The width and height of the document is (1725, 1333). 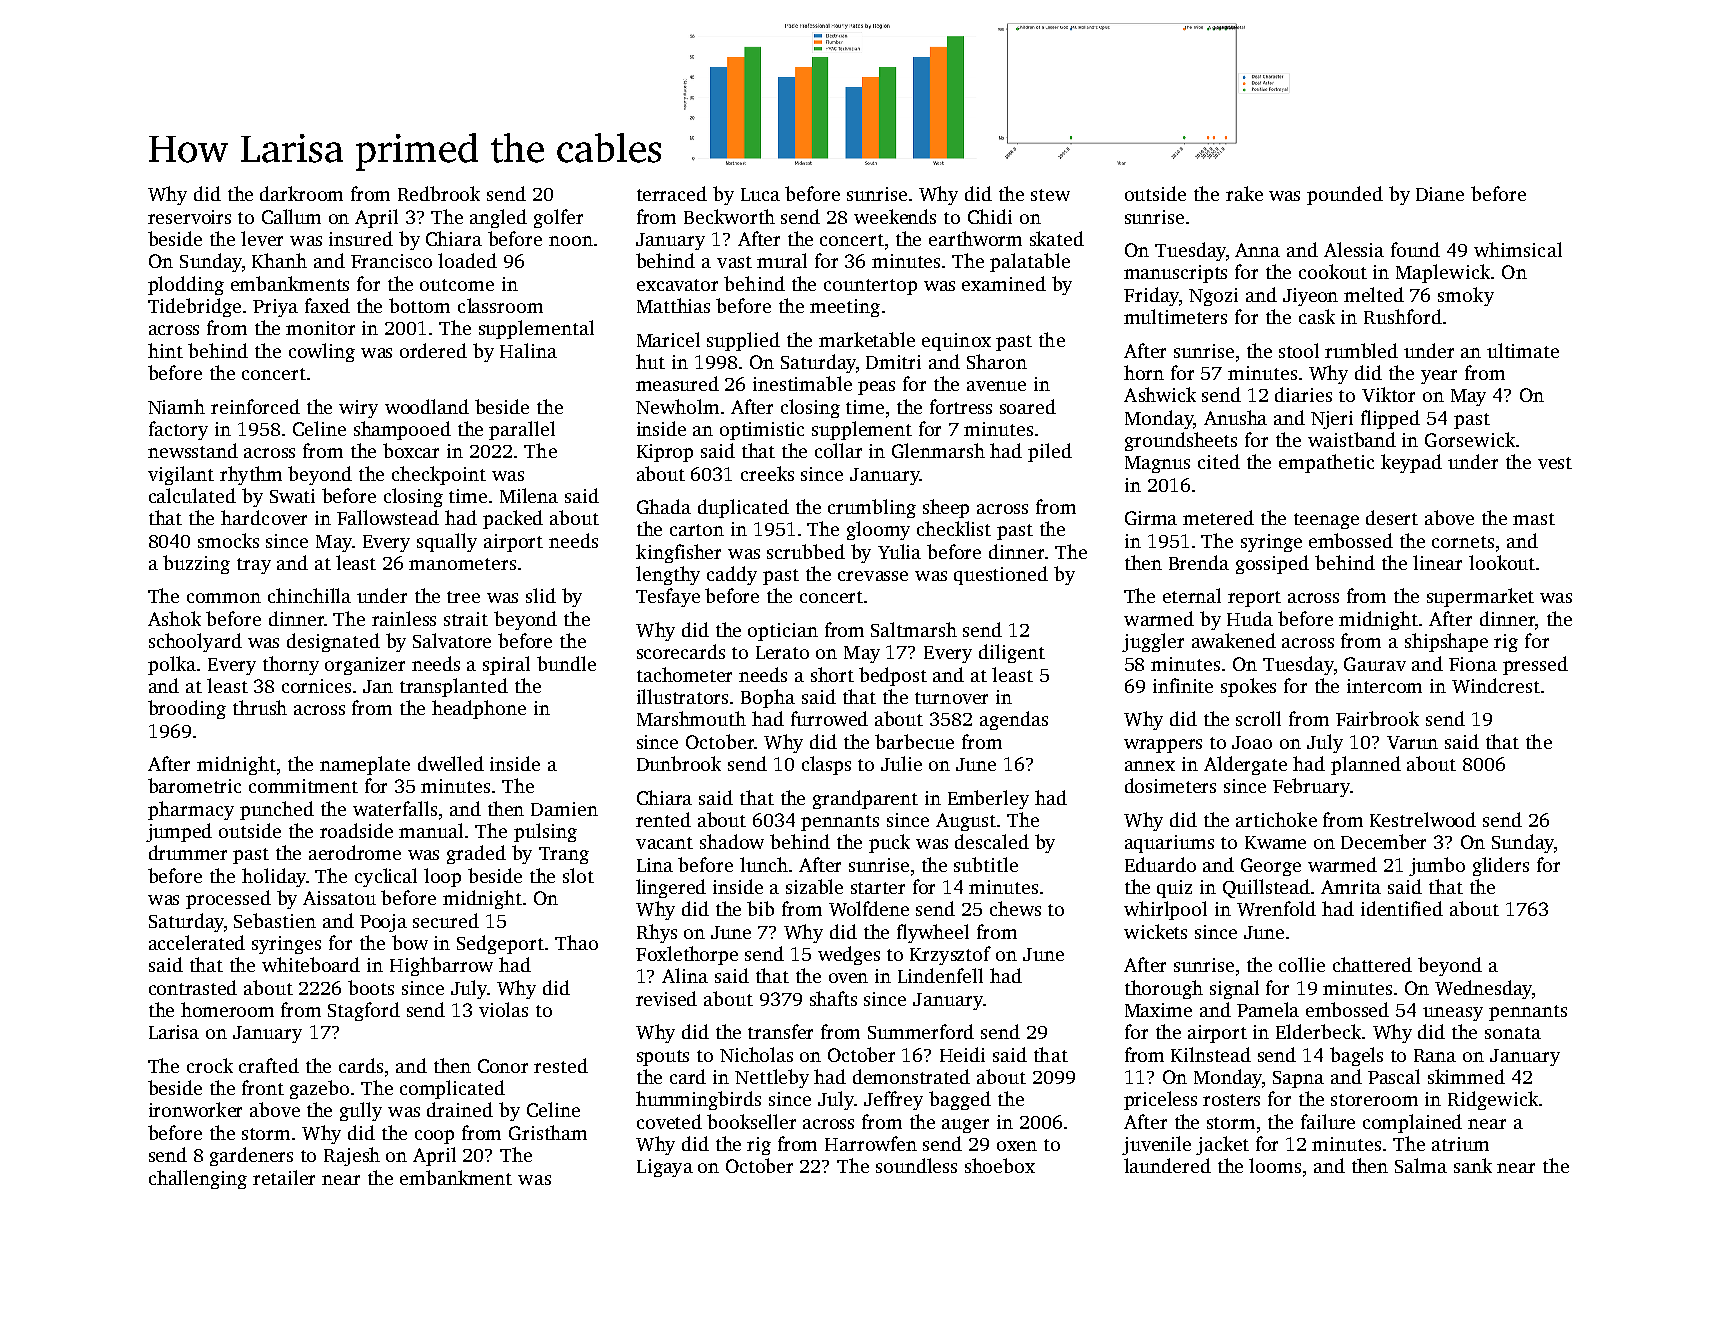 What do you see at coordinates (1160, 1100) in the document?
I see `priceless` at bounding box center [1160, 1100].
